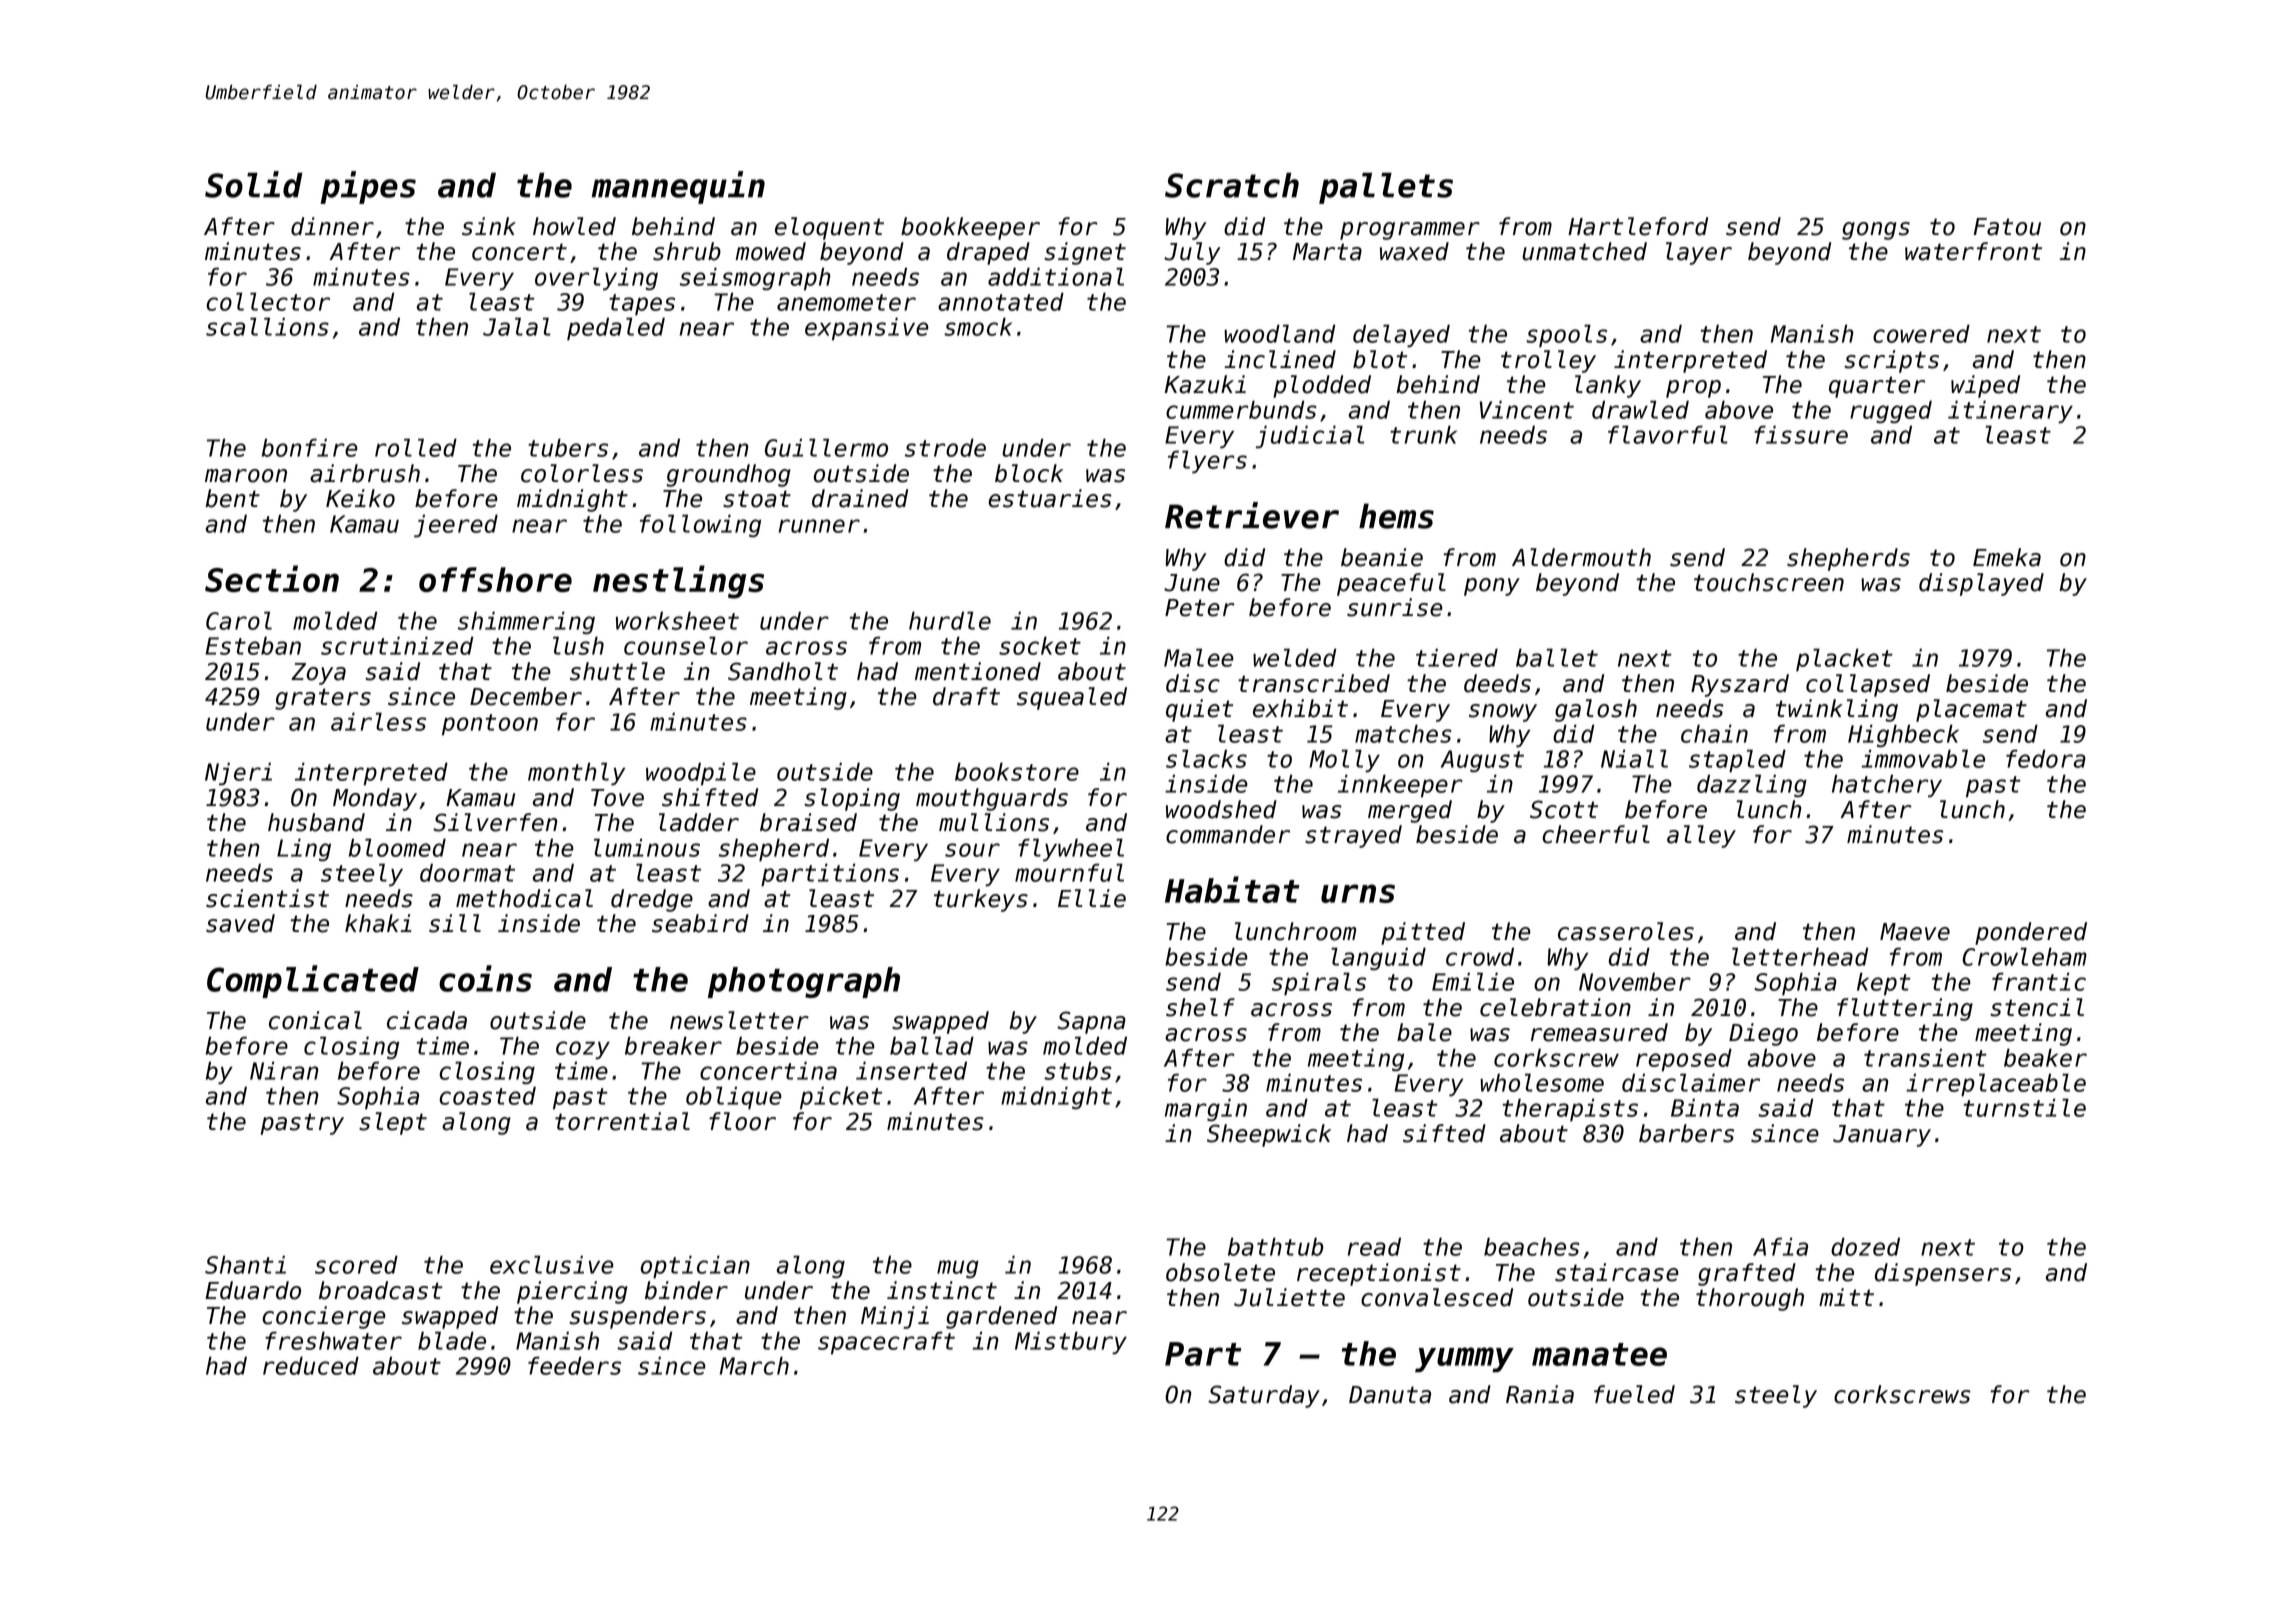 This screenshot has width=2292, height=1620. I want to click on Fatou, so click(2007, 227).
